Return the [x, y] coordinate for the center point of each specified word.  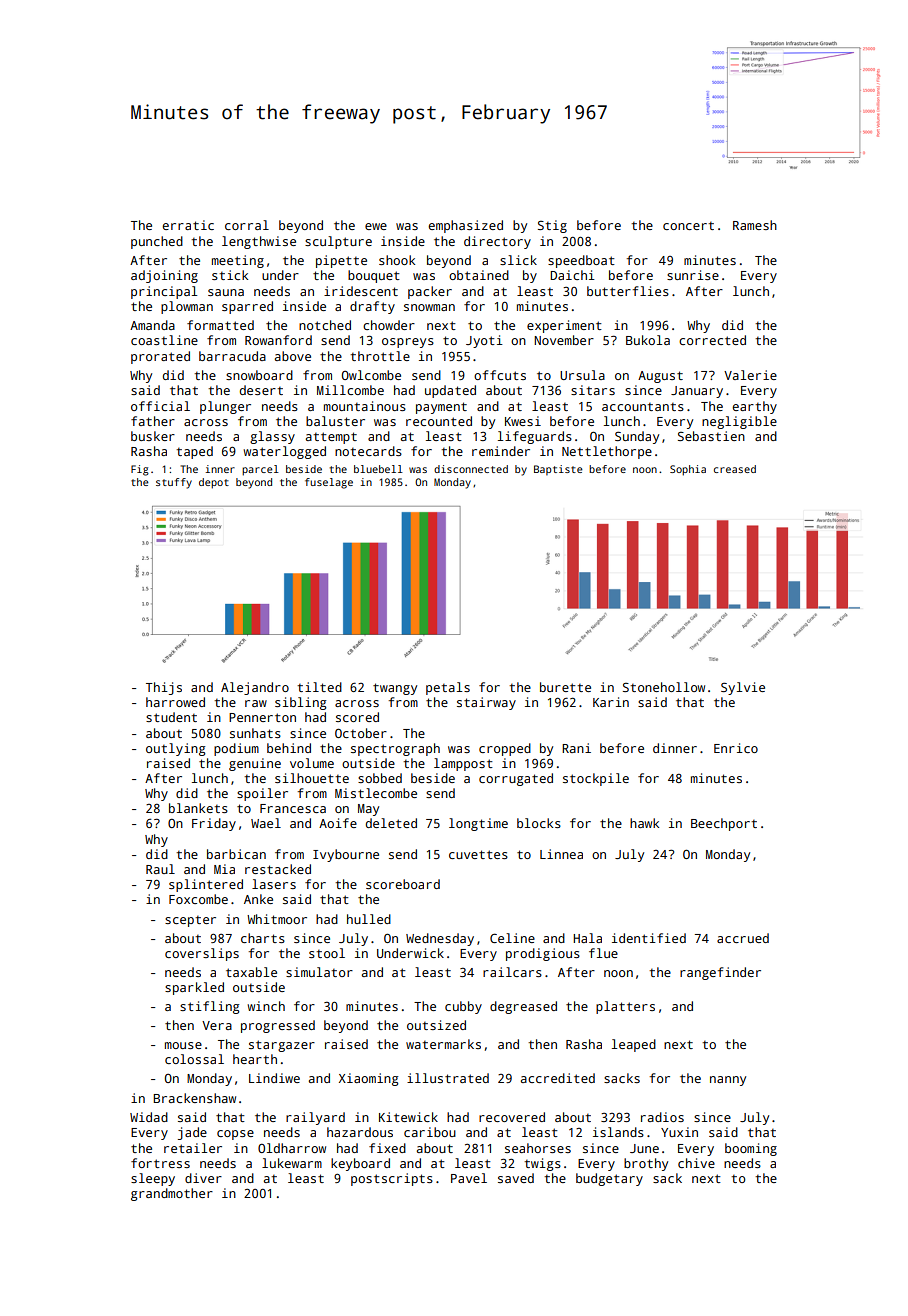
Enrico [736, 748]
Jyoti [484, 341]
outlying [175, 749]
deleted [391, 823]
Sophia [688, 470]
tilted [319, 687]
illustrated [448, 1078]
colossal [194, 1059]
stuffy [174, 483]
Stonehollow [664, 687]
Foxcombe [198, 899]
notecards [368, 451]
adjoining [164, 276]
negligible [739, 422]
